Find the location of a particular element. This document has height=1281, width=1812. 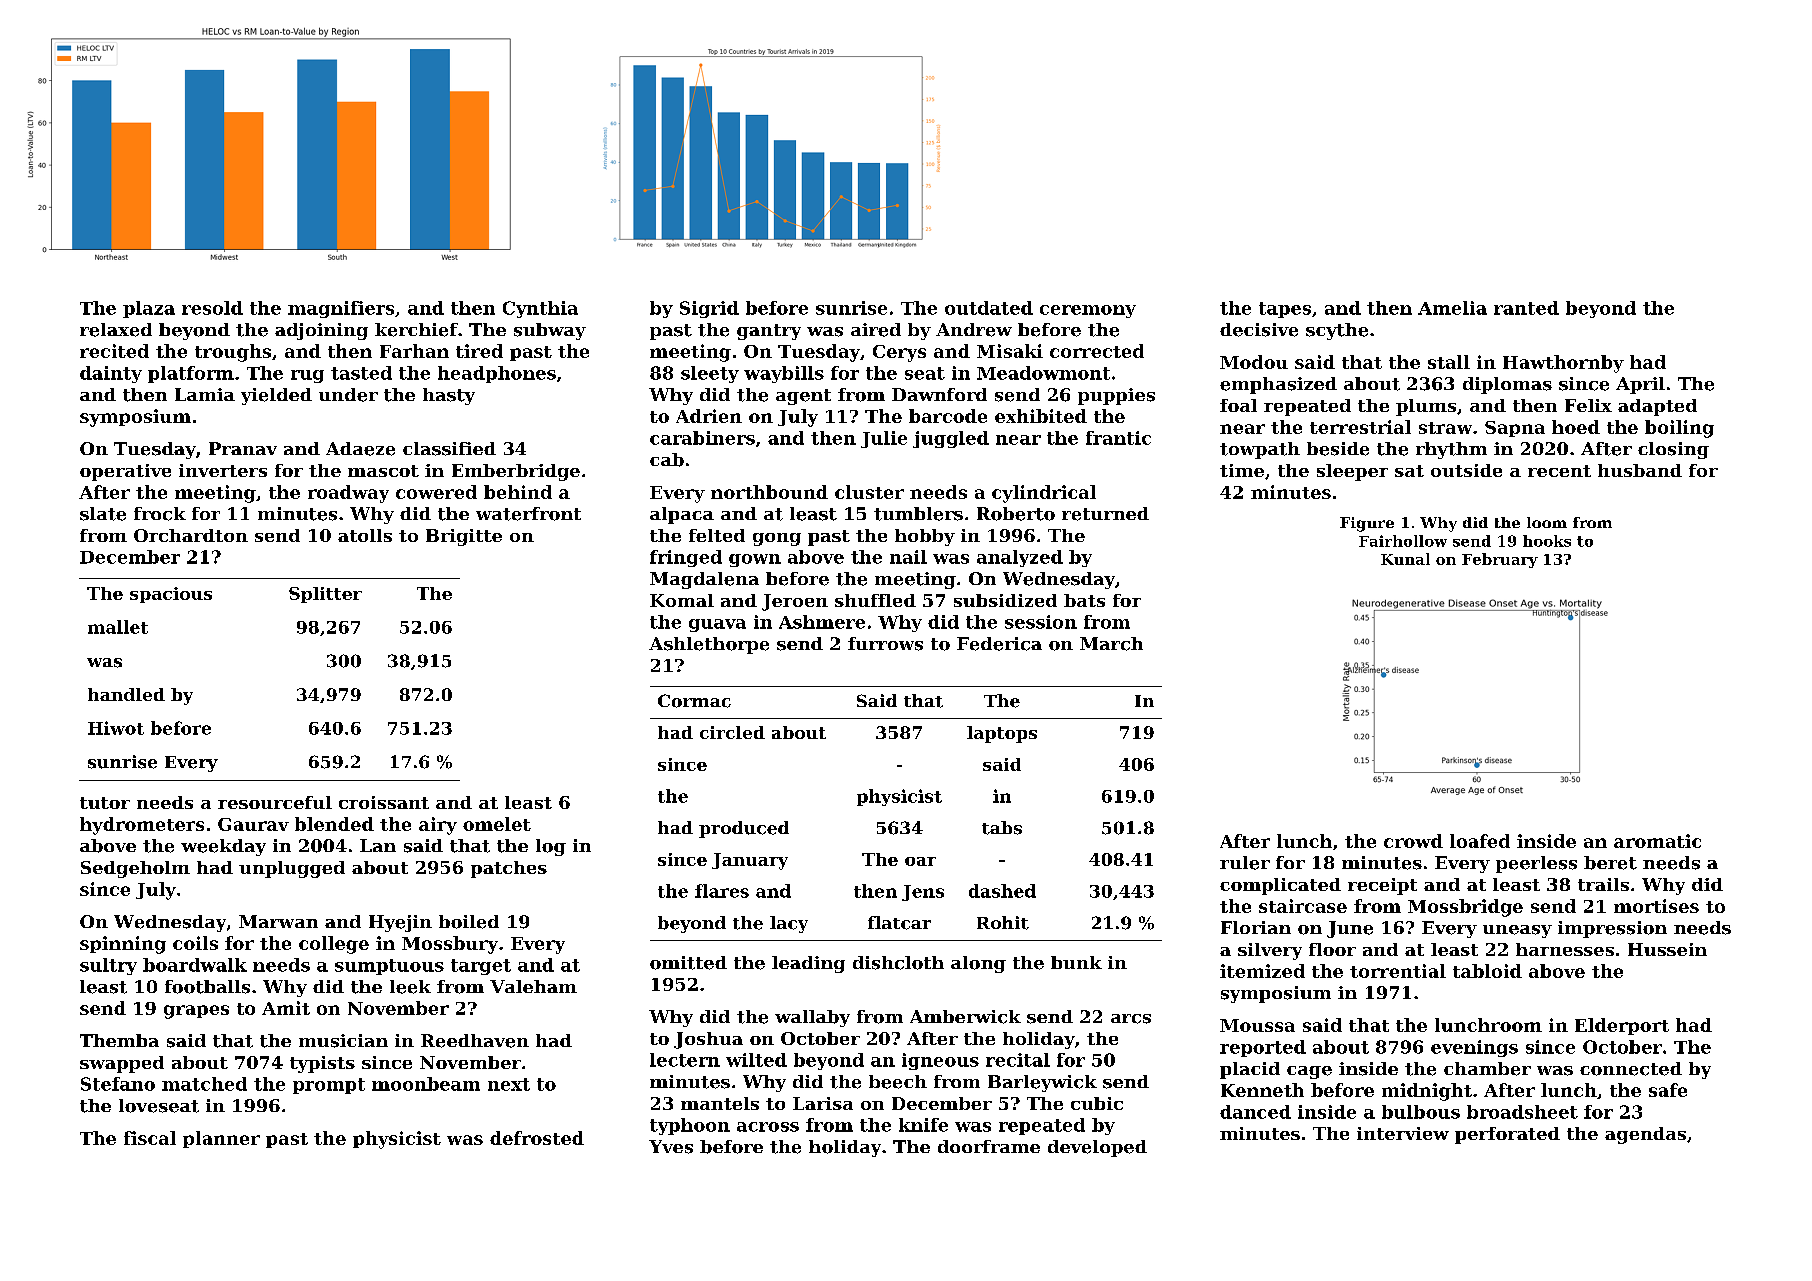

planner is located at coordinates (221, 1139).
